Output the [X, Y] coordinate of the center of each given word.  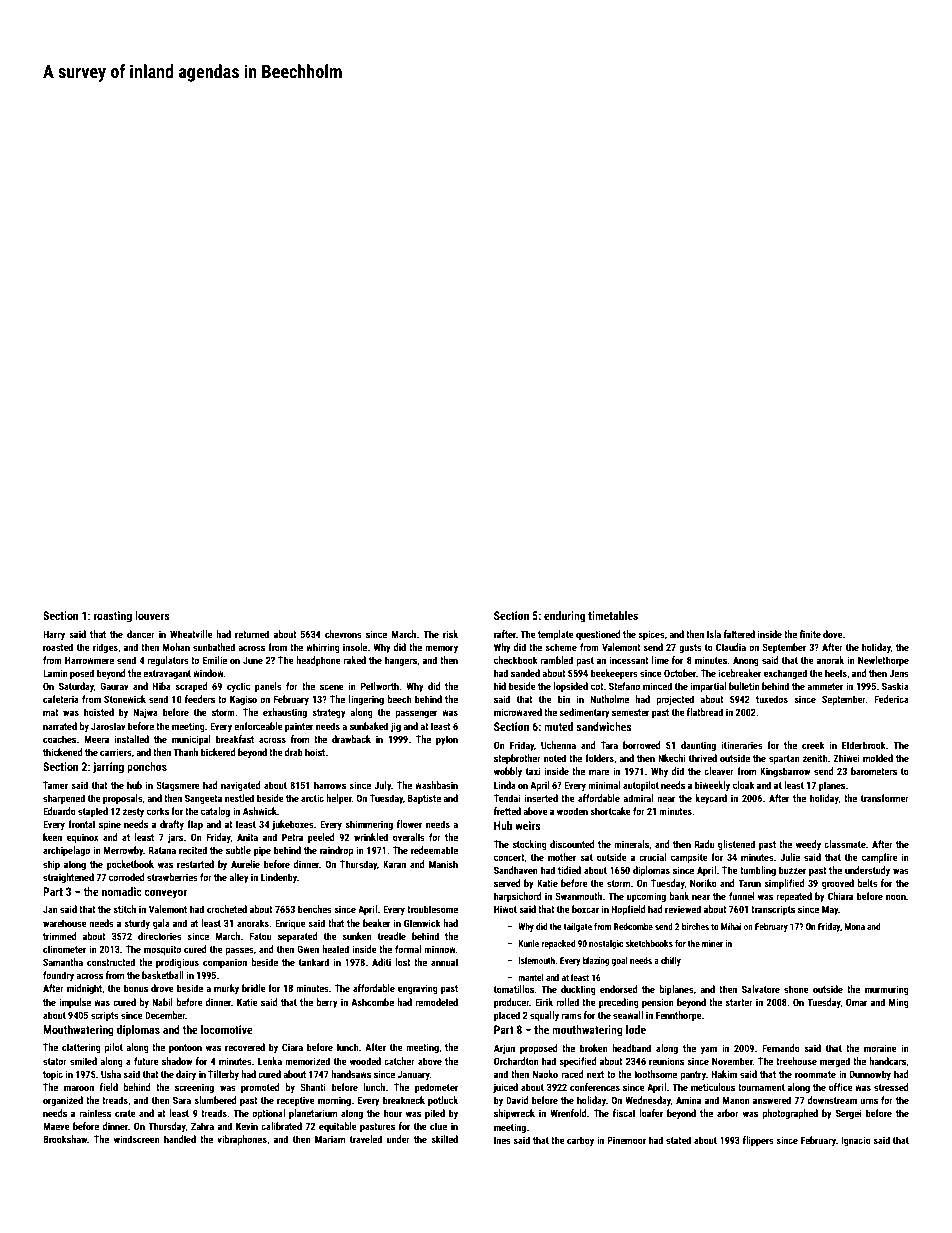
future [146, 1061]
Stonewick [125, 699]
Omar [856, 1002]
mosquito [162, 950]
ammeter [825, 686]
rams [571, 1016]
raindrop [336, 851]
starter [739, 1002]
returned [252, 634]
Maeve [56, 1126]
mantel [530, 977]
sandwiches [604, 726]
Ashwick [260, 811]
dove [833, 634]
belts [867, 883]
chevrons [343, 634]
